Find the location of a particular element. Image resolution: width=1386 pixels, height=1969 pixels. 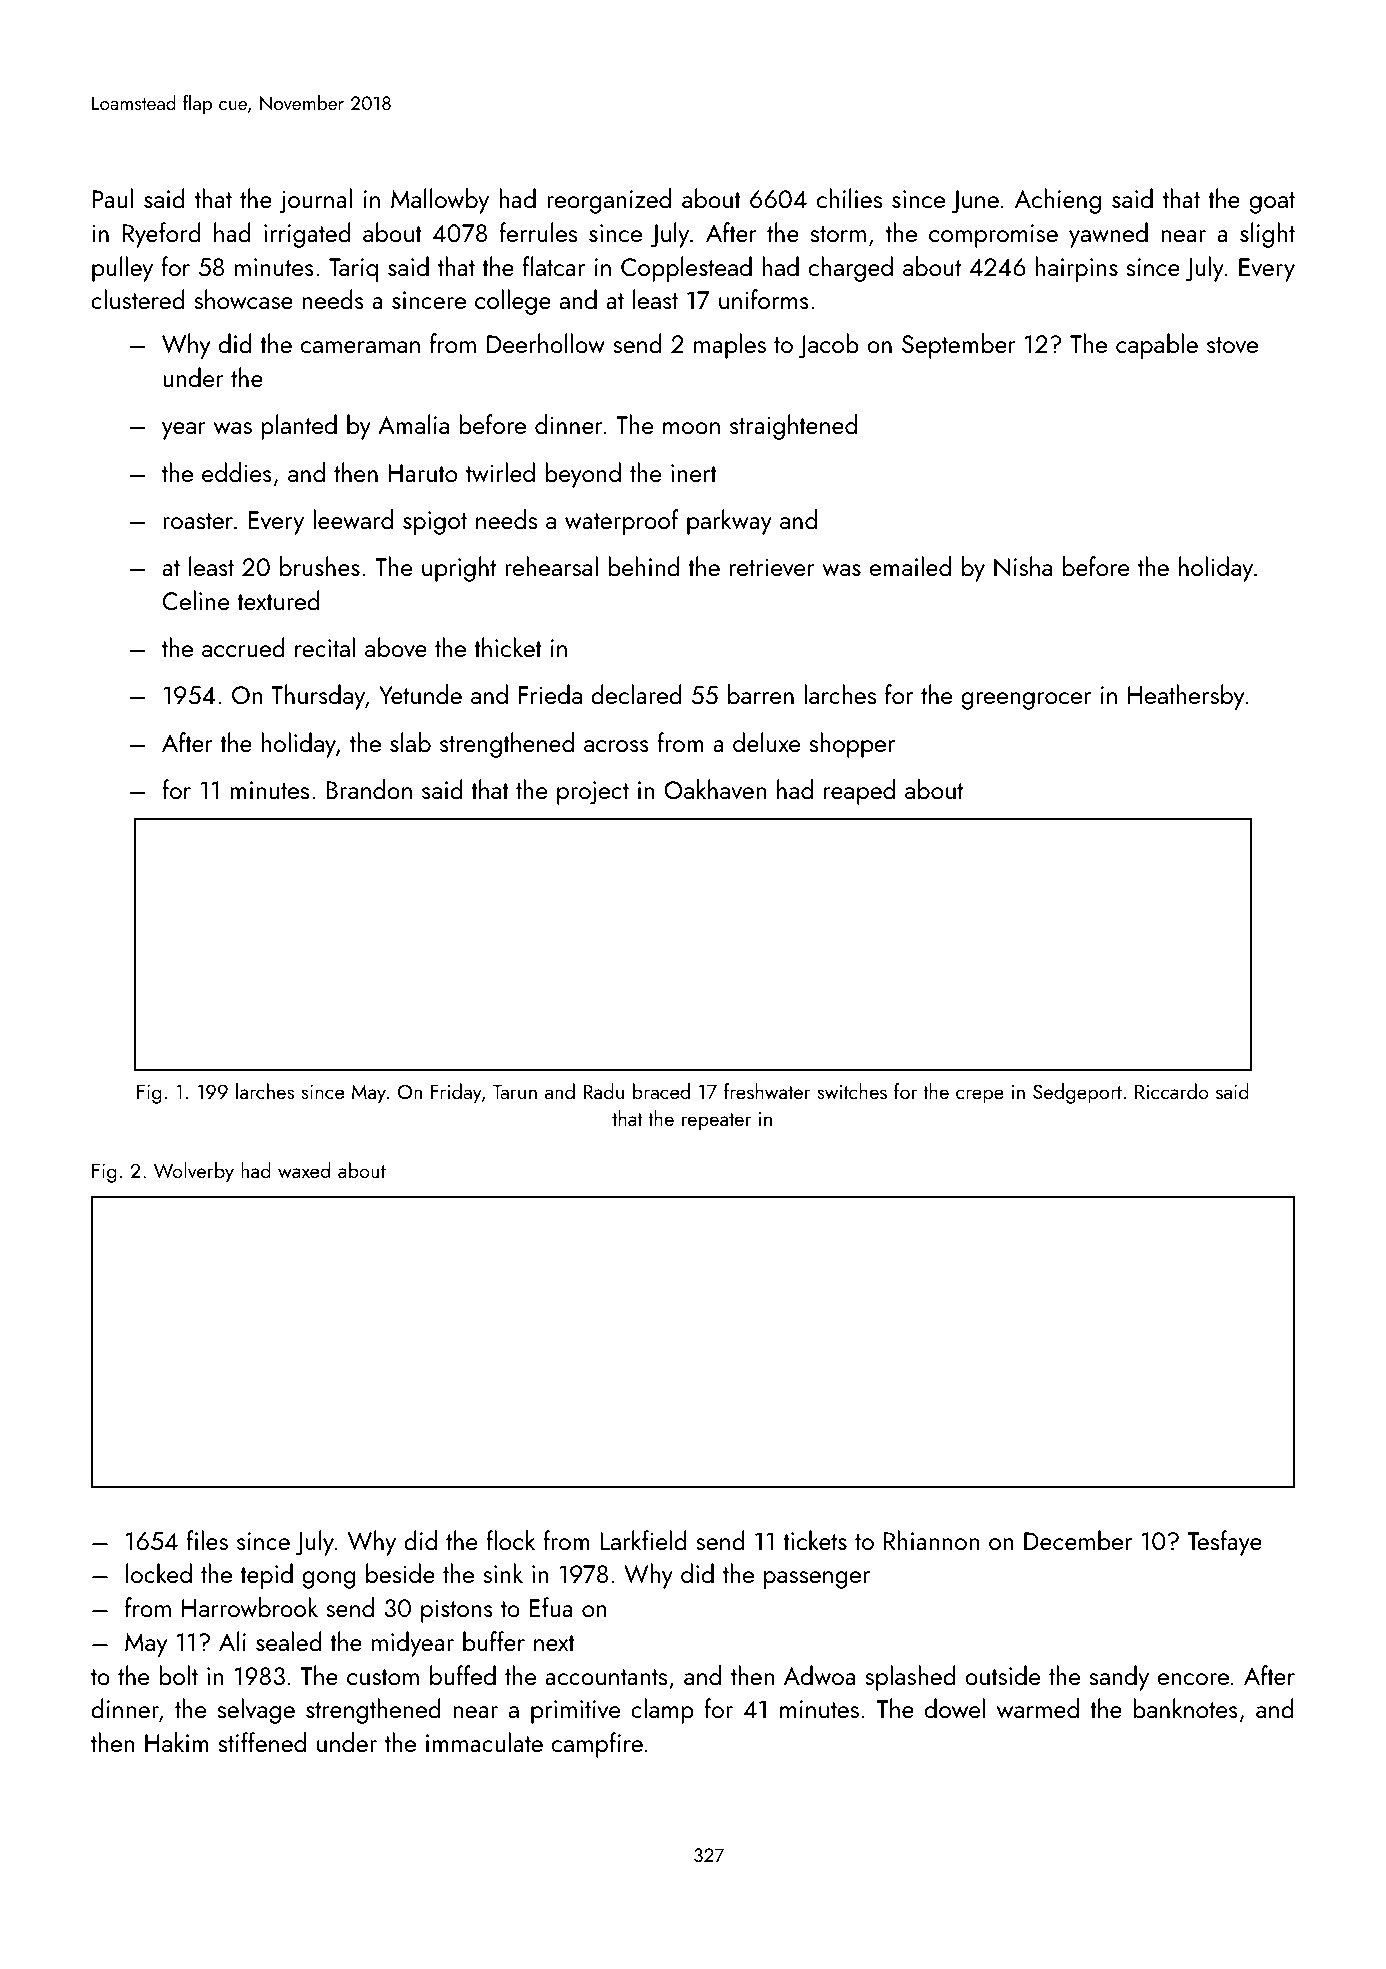

Frieda is located at coordinates (550, 694).
